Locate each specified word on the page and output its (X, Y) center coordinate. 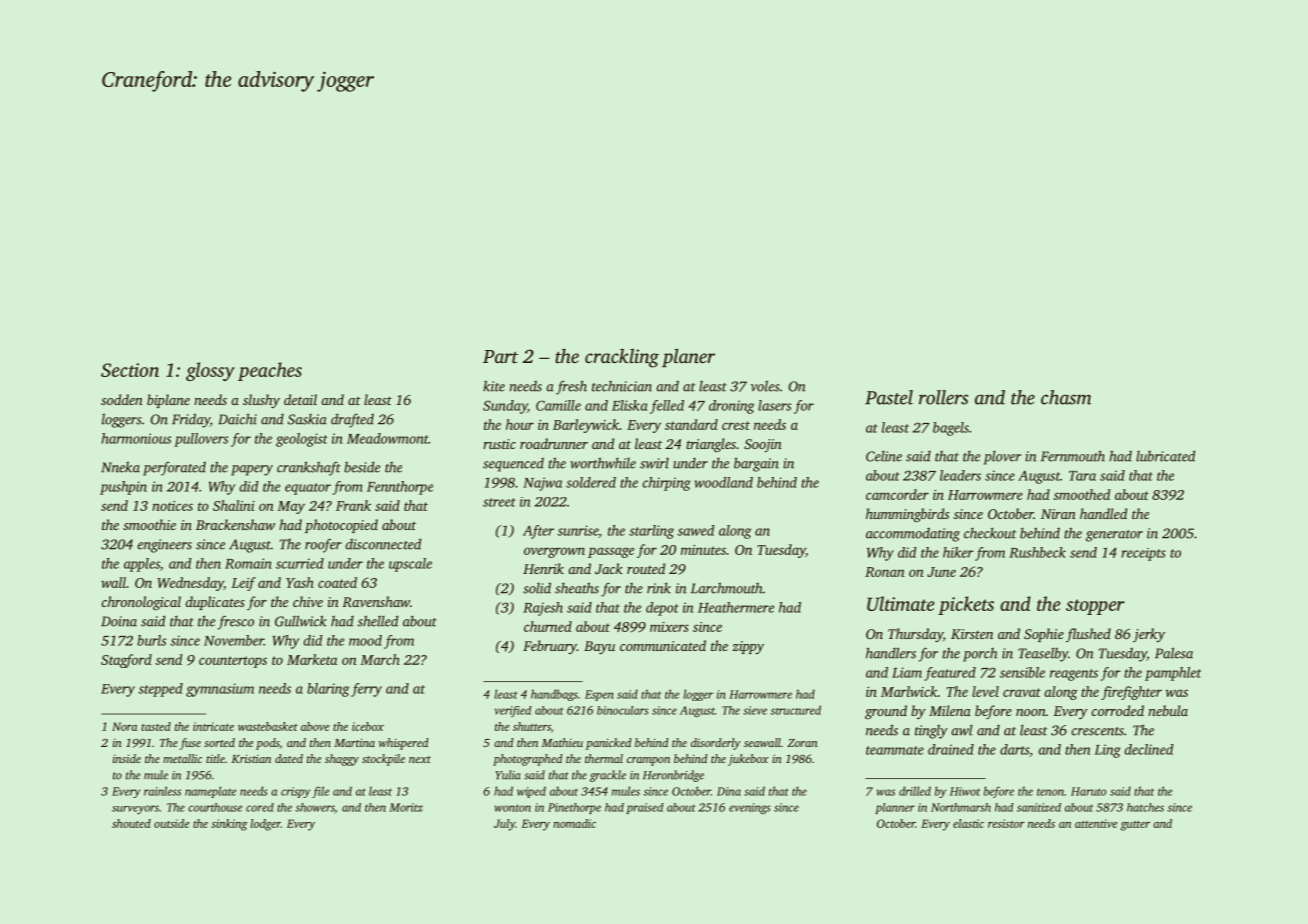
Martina (354, 742)
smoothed (1081, 494)
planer (688, 357)
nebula (1168, 710)
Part (500, 356)
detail (300, 399)
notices (172, 506)
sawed (696, 530)
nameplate (210, 792)
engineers (164, 546)
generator (1114, 536)
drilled (915, 791)
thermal (604, 758)
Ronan (885, 572)
